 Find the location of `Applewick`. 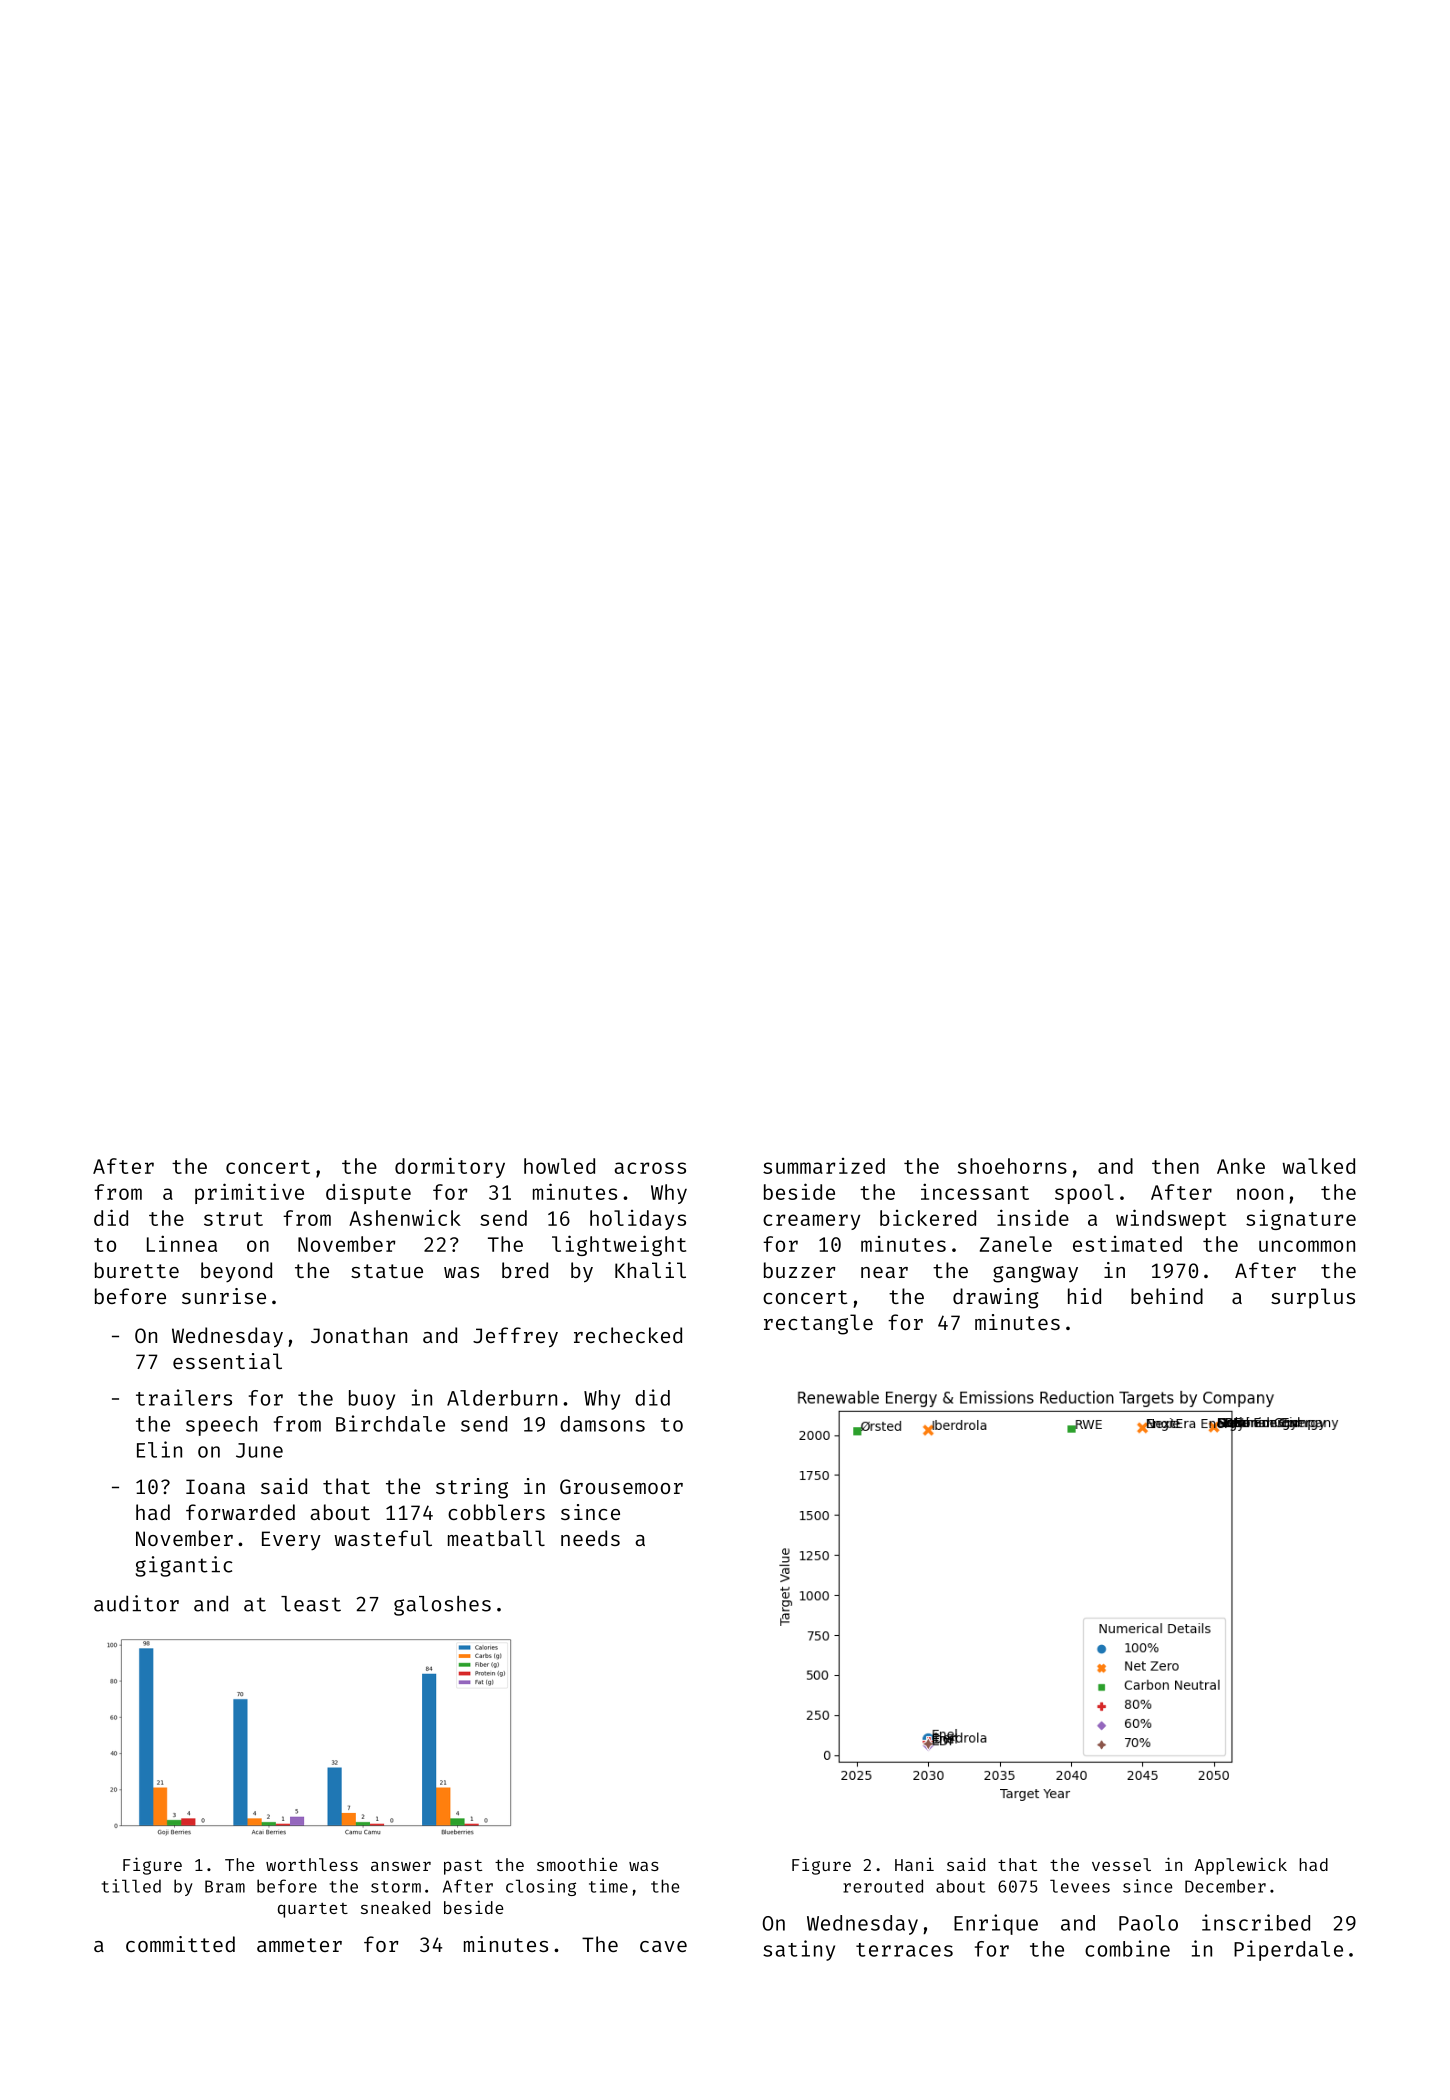

Applewick is located at coordinates (1241, 1866).
